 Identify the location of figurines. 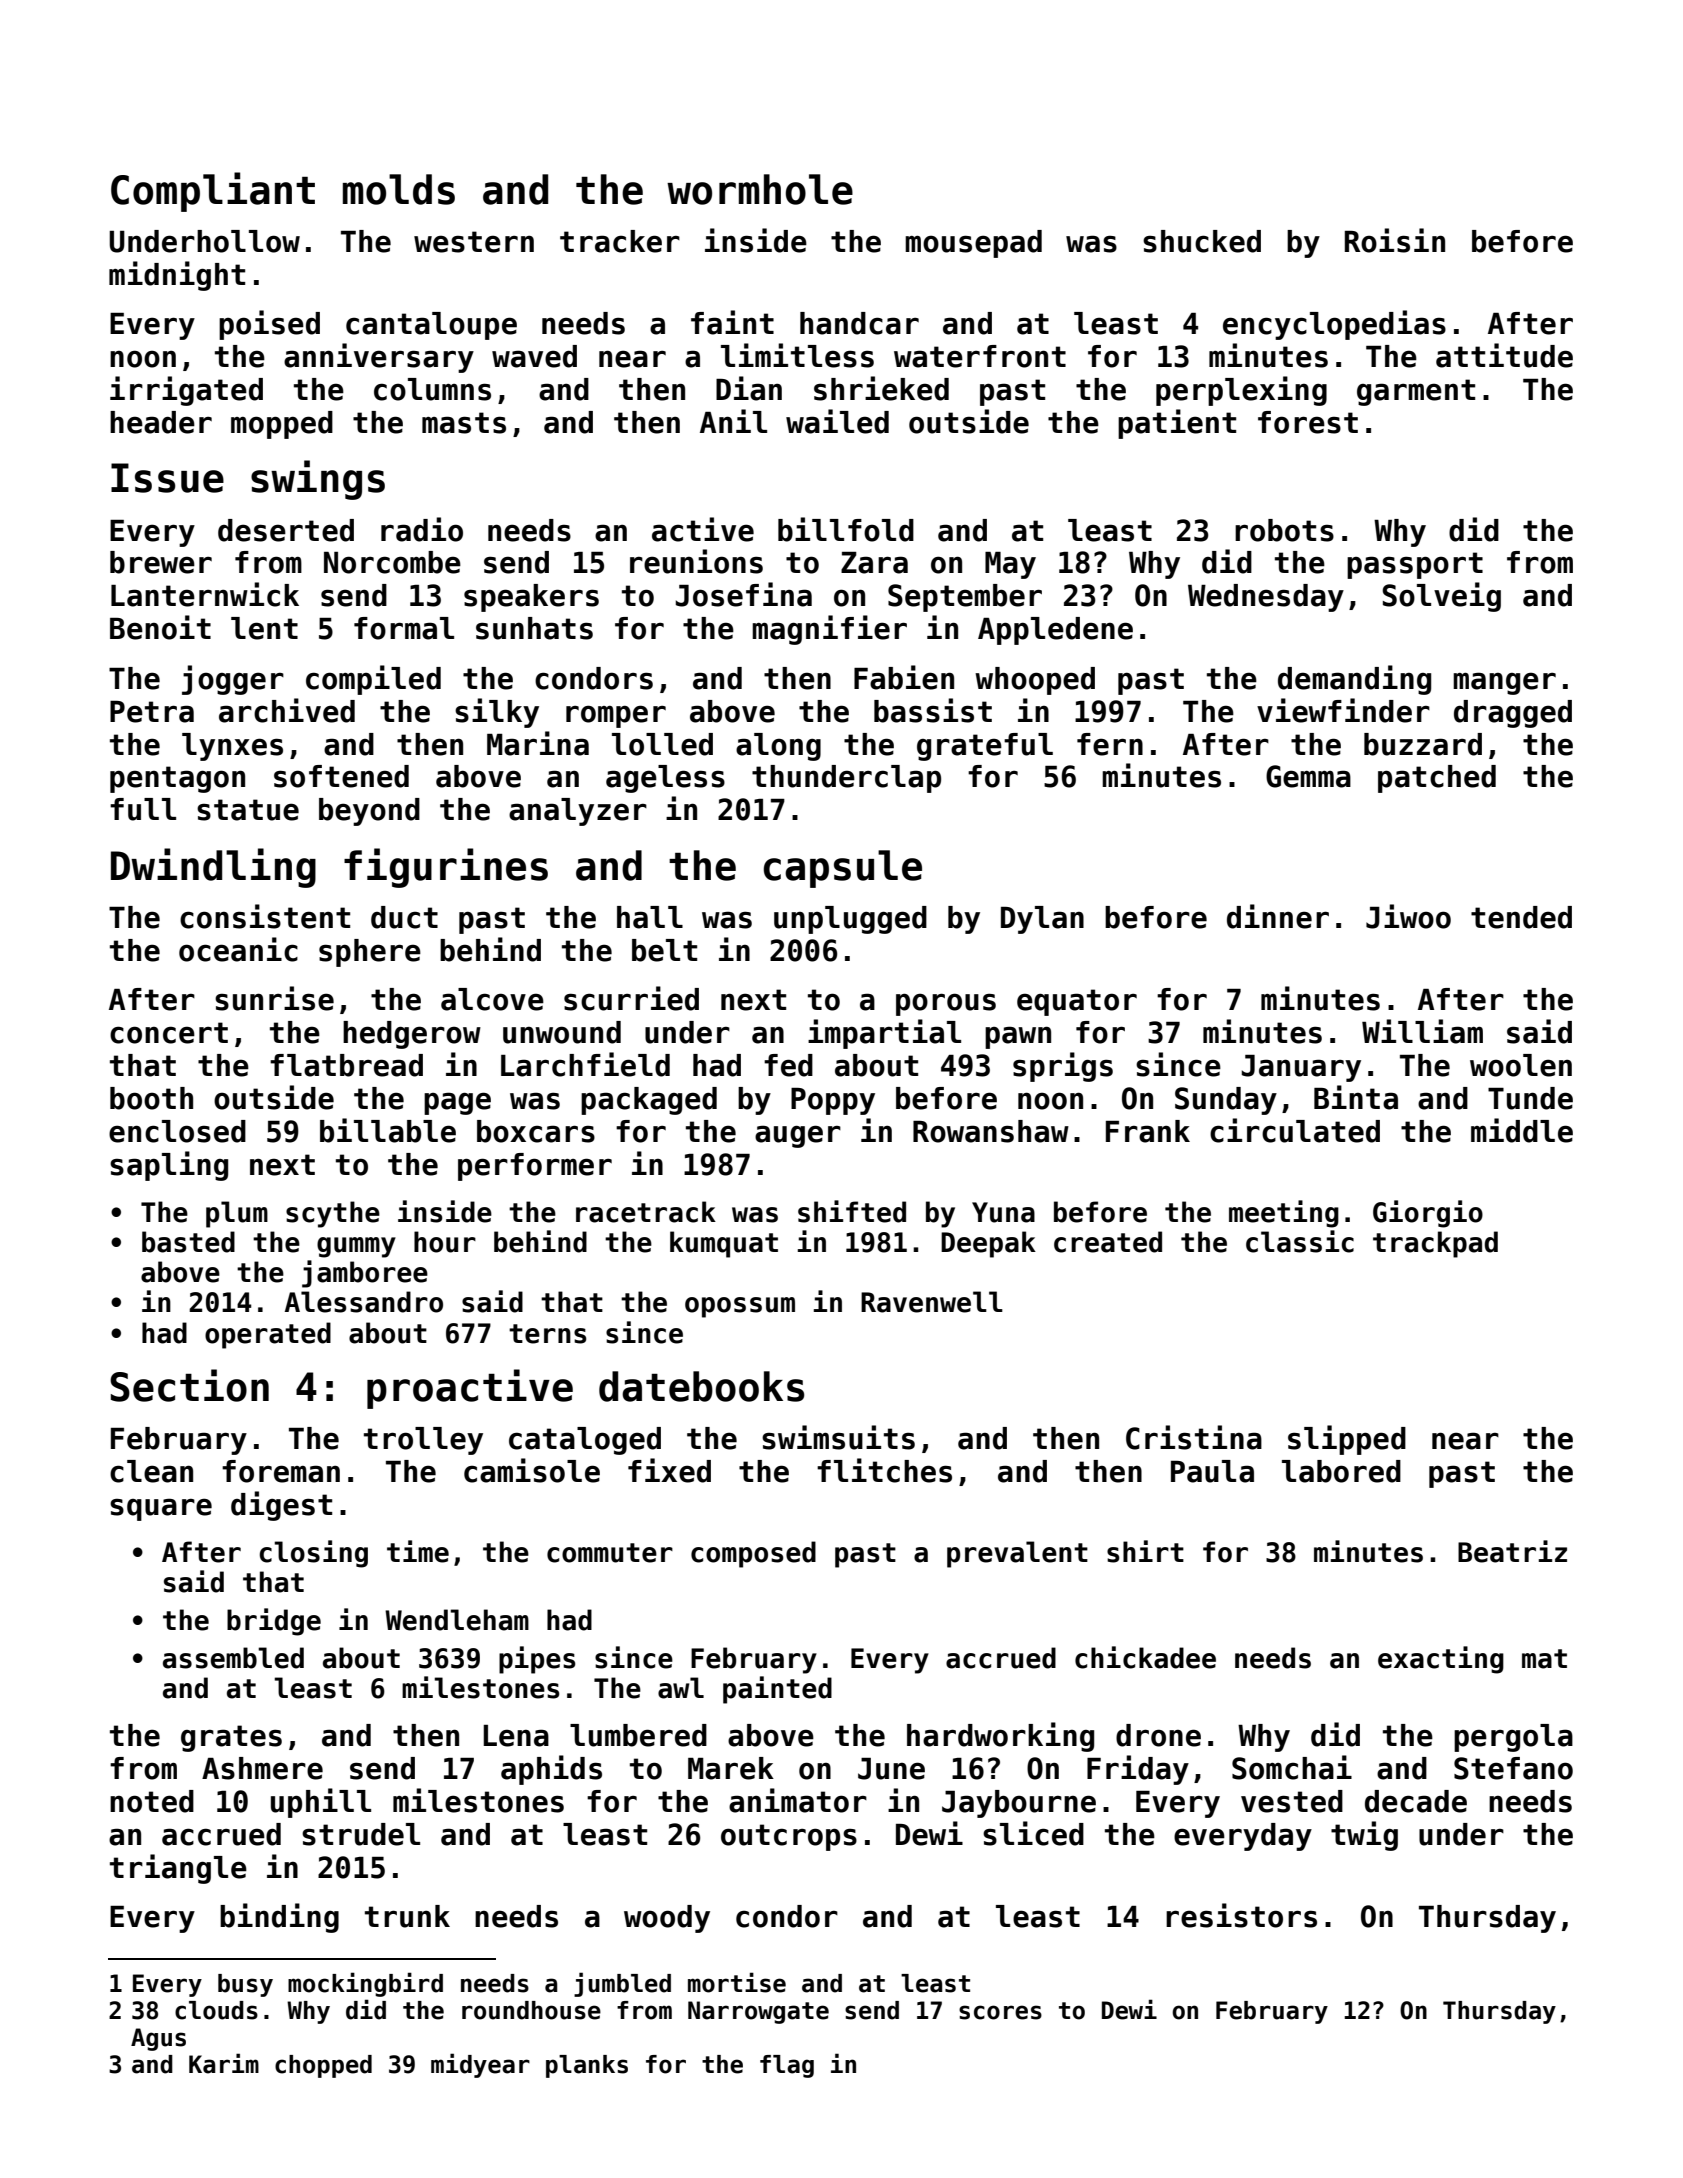
(446, 868).
